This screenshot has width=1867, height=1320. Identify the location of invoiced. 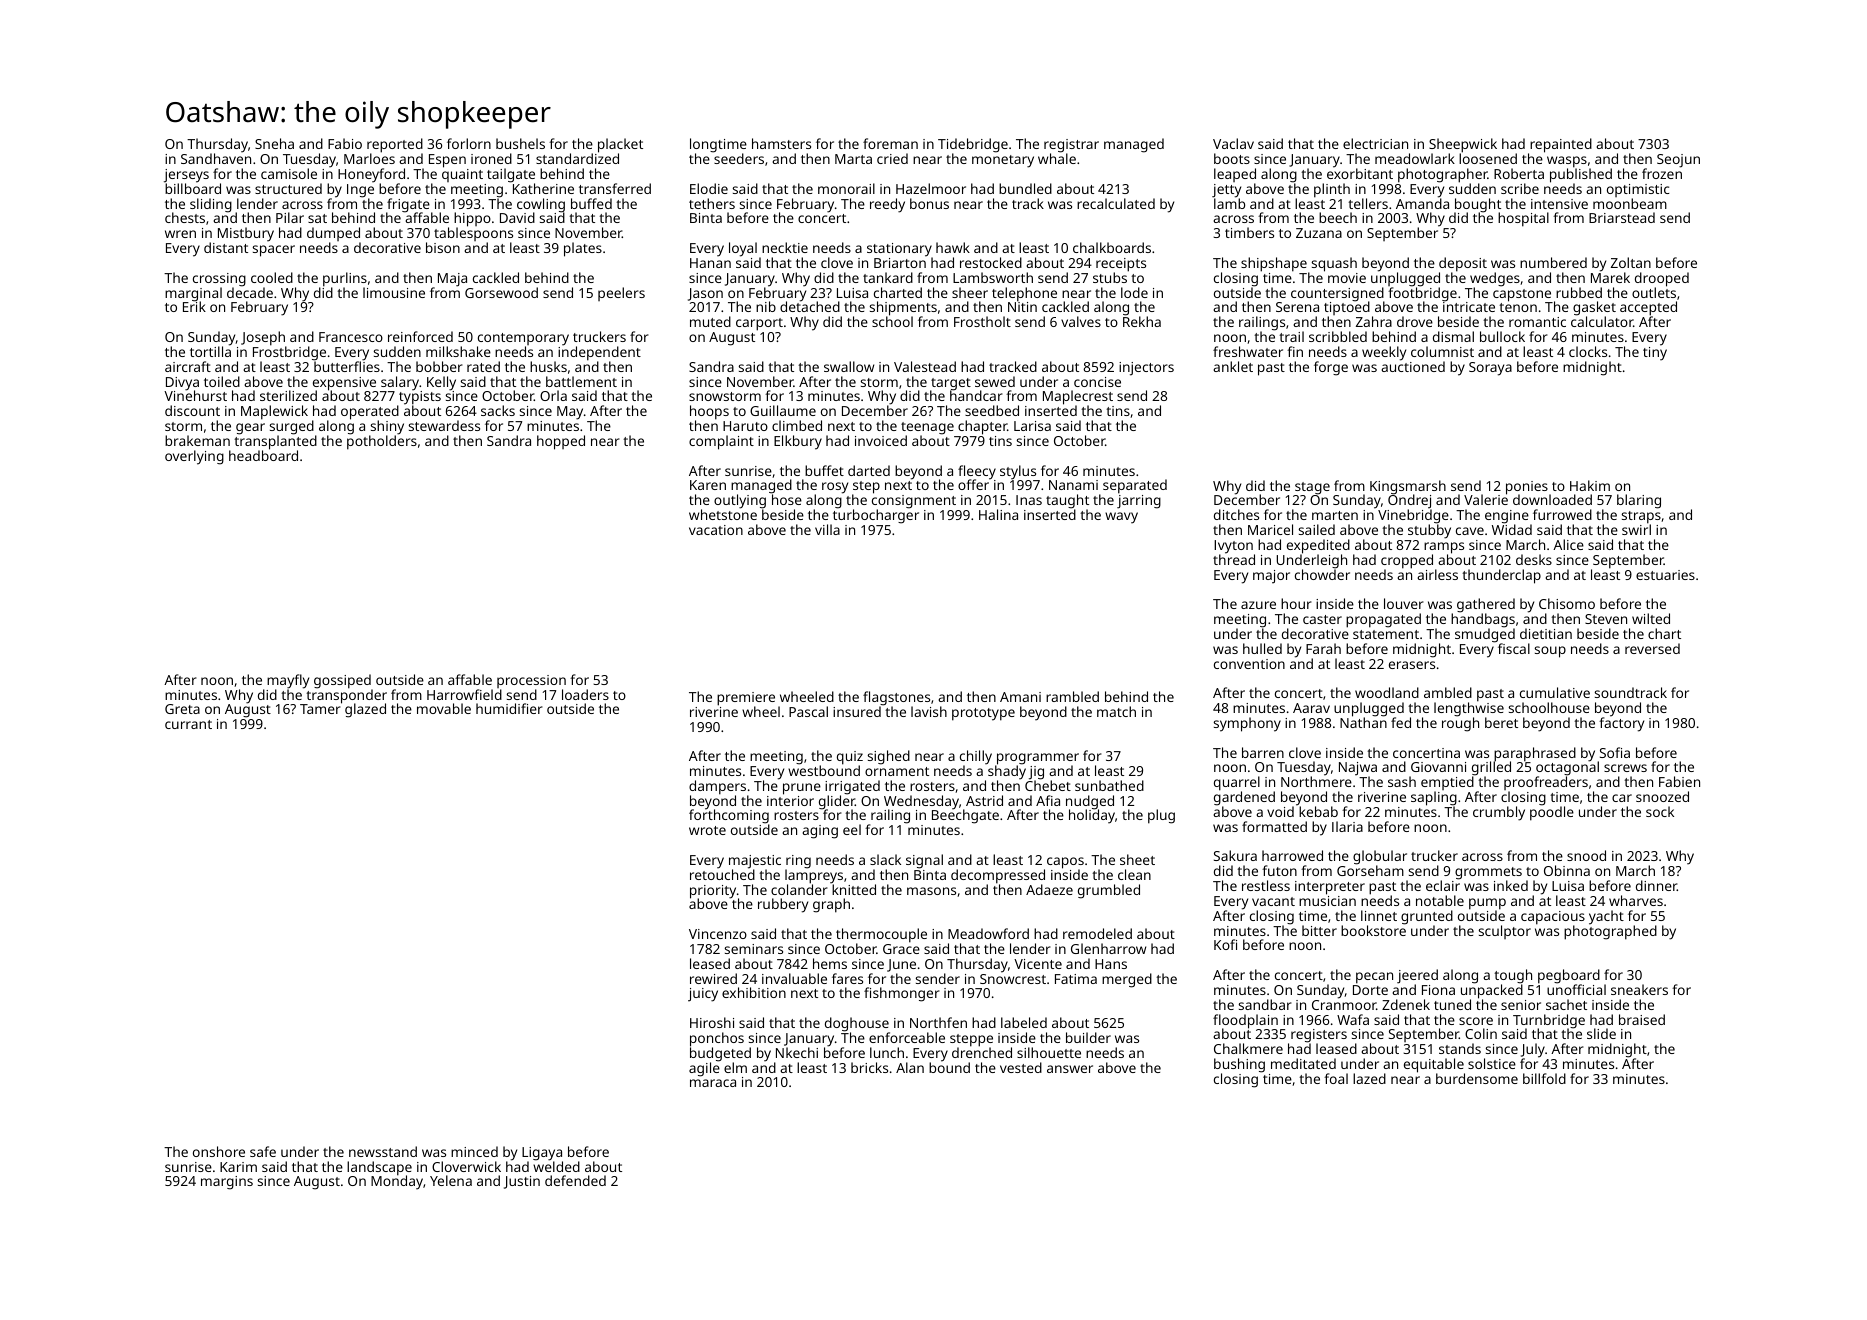
(881, 440).
